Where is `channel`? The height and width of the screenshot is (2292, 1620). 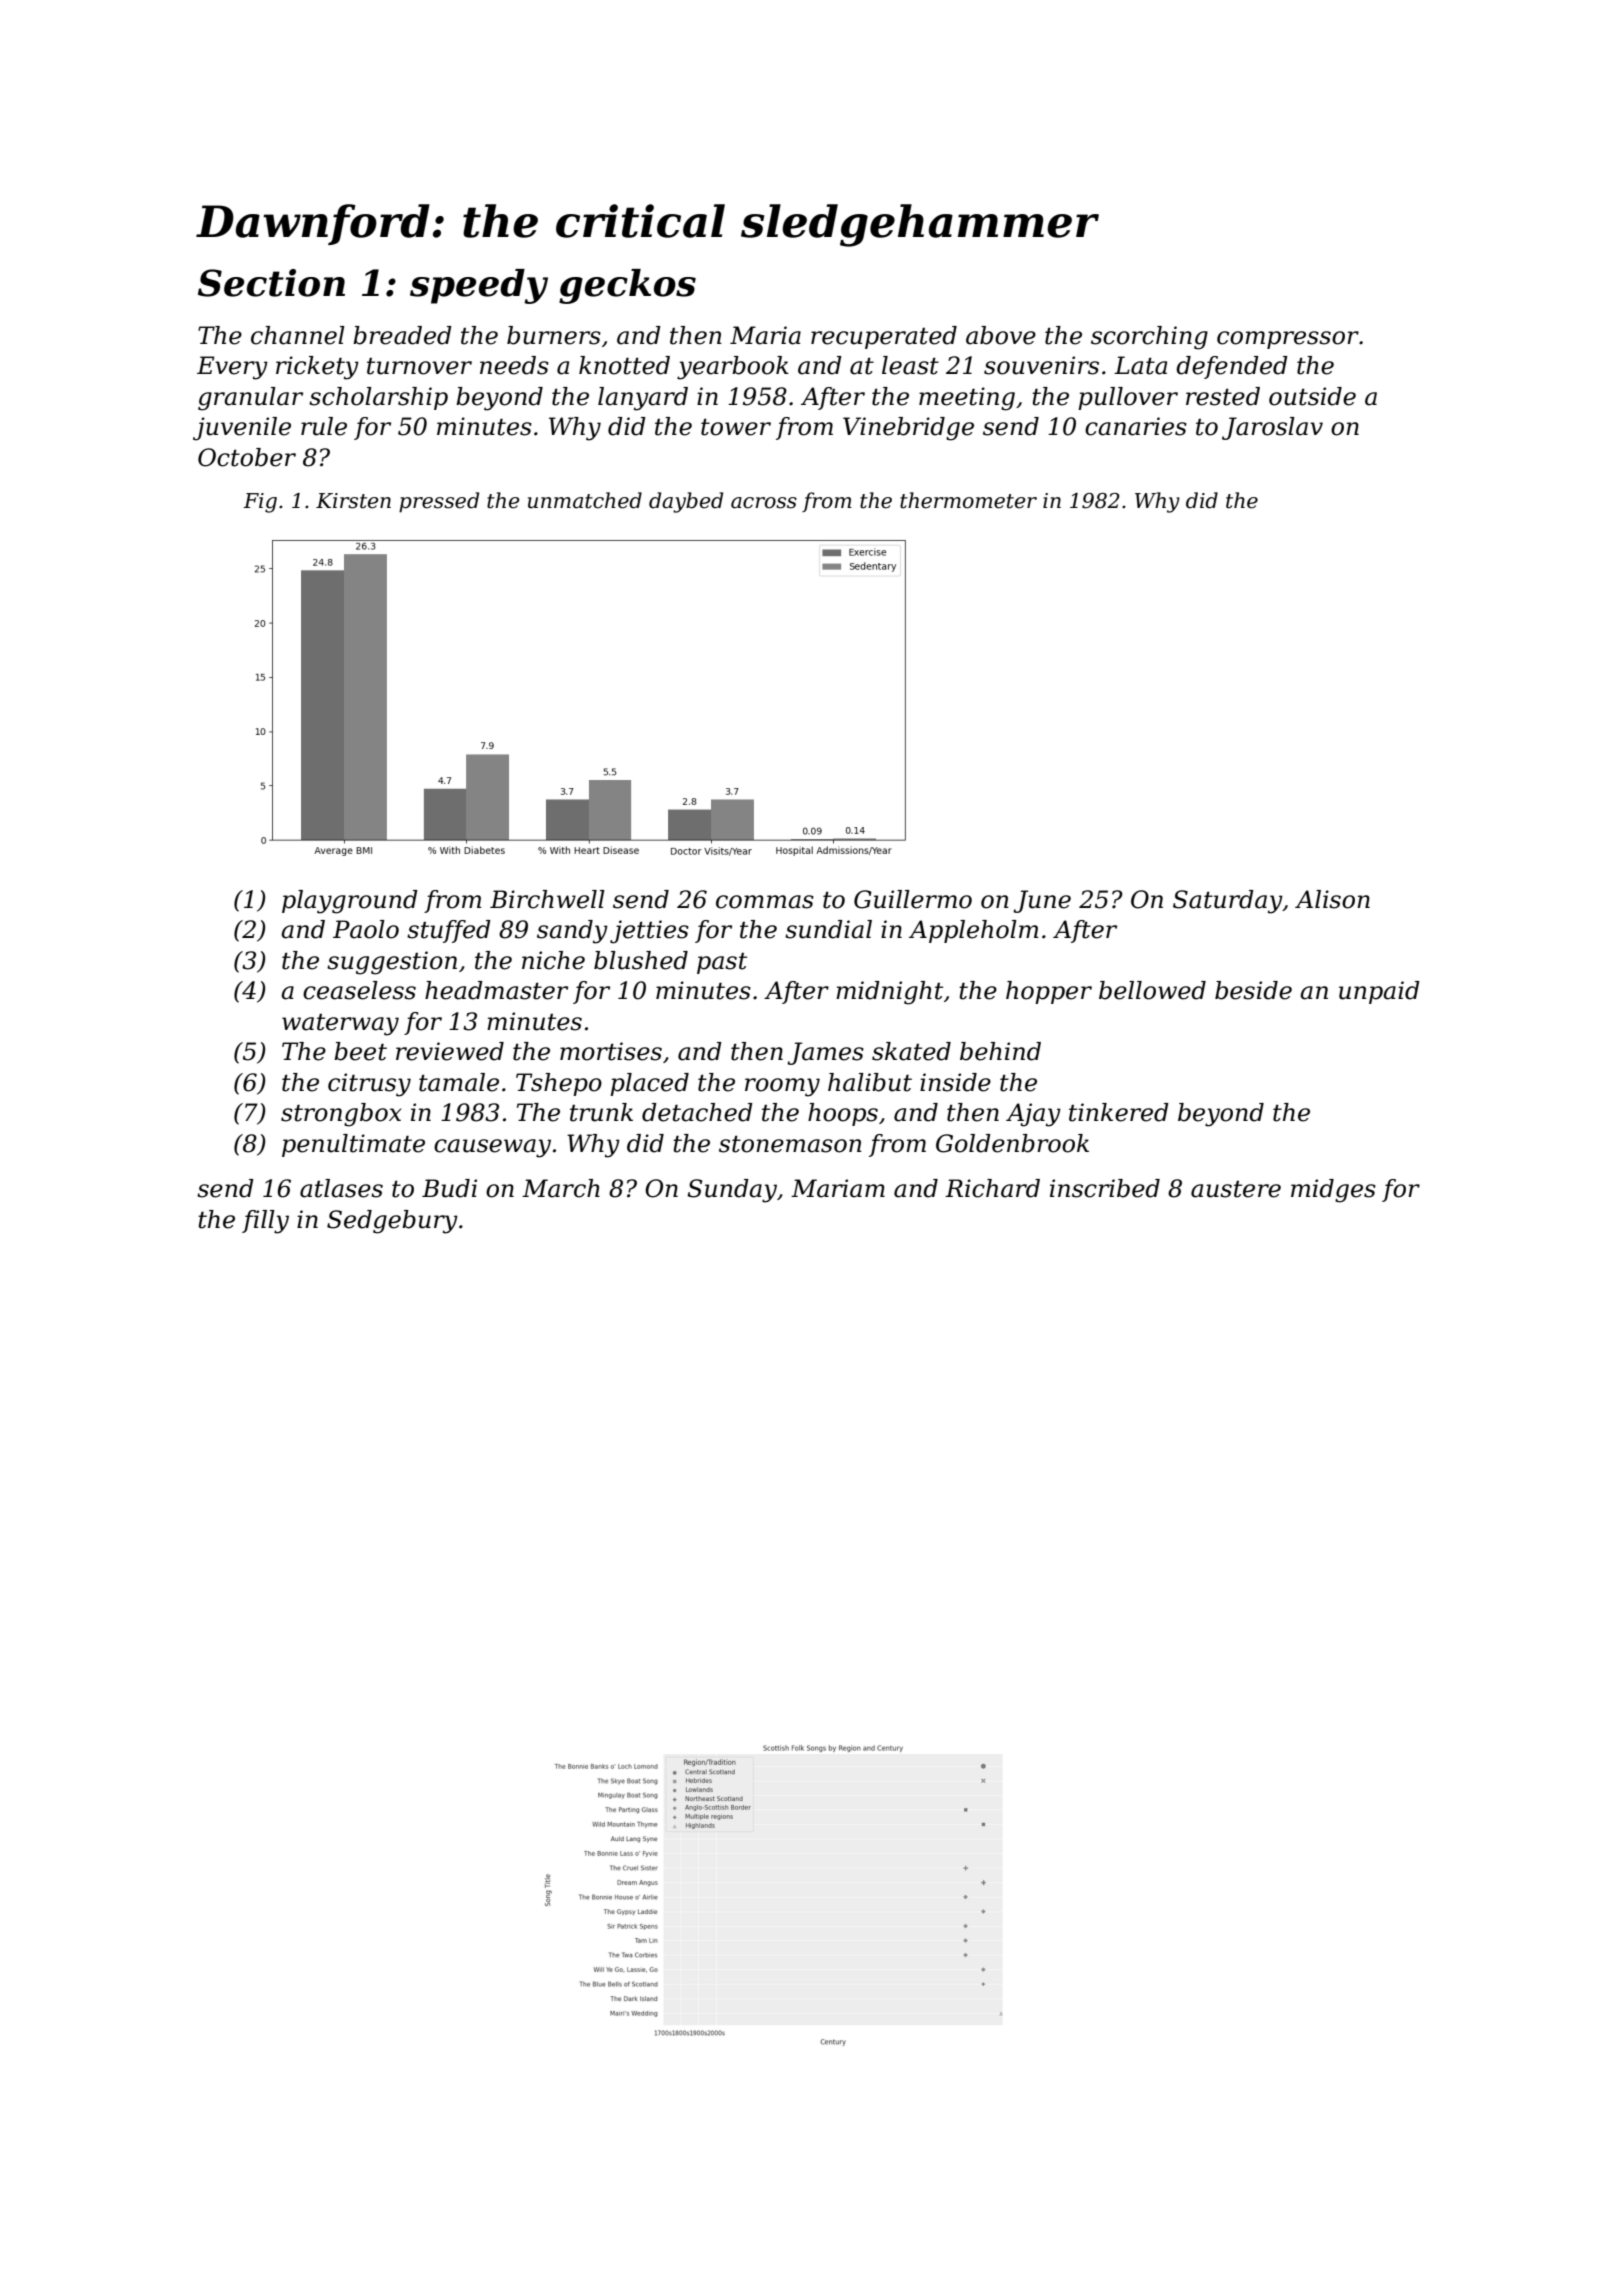 channel is located at coordinates (298, 335).
